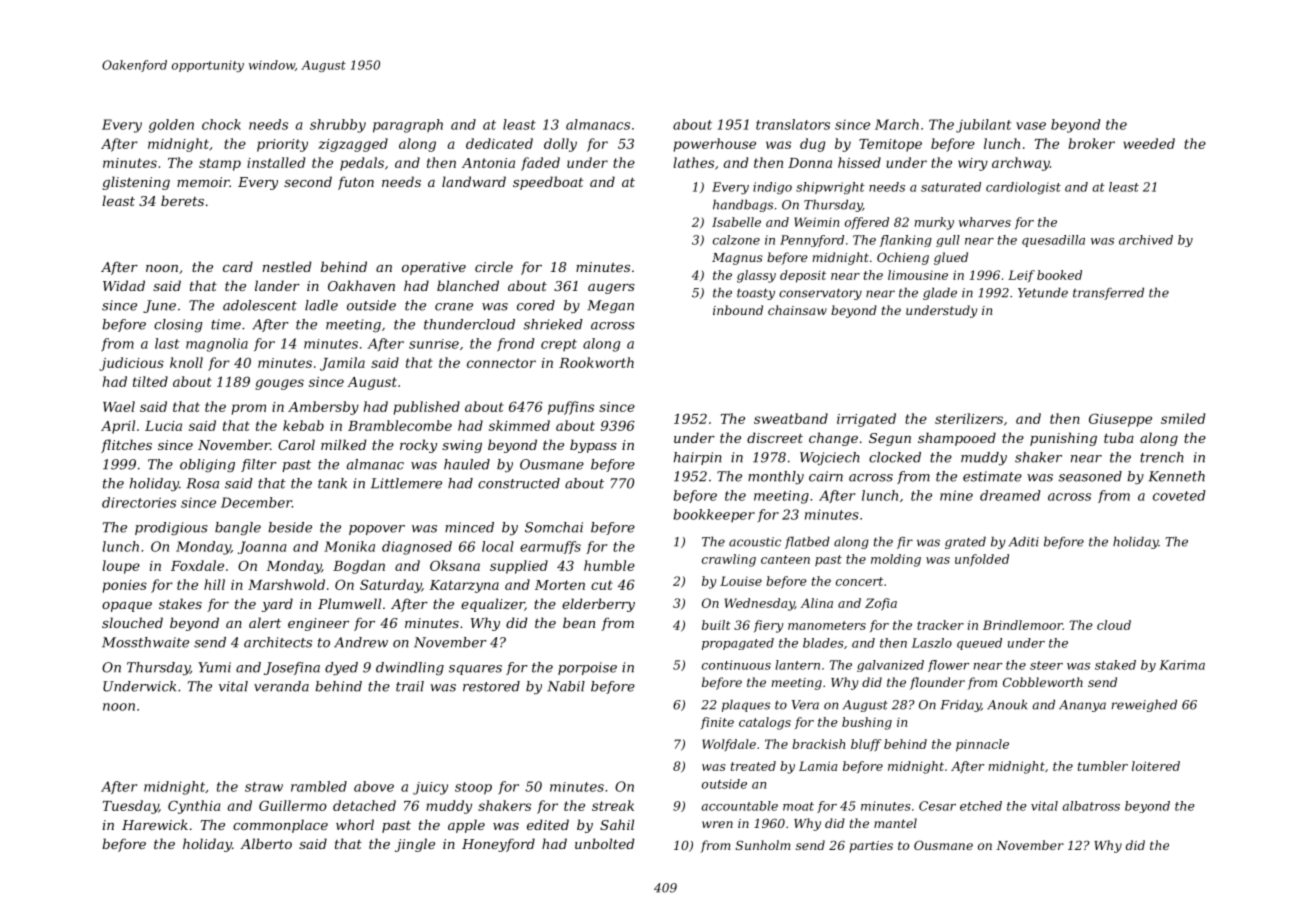  I want to click on mine, so click(956, 495).
